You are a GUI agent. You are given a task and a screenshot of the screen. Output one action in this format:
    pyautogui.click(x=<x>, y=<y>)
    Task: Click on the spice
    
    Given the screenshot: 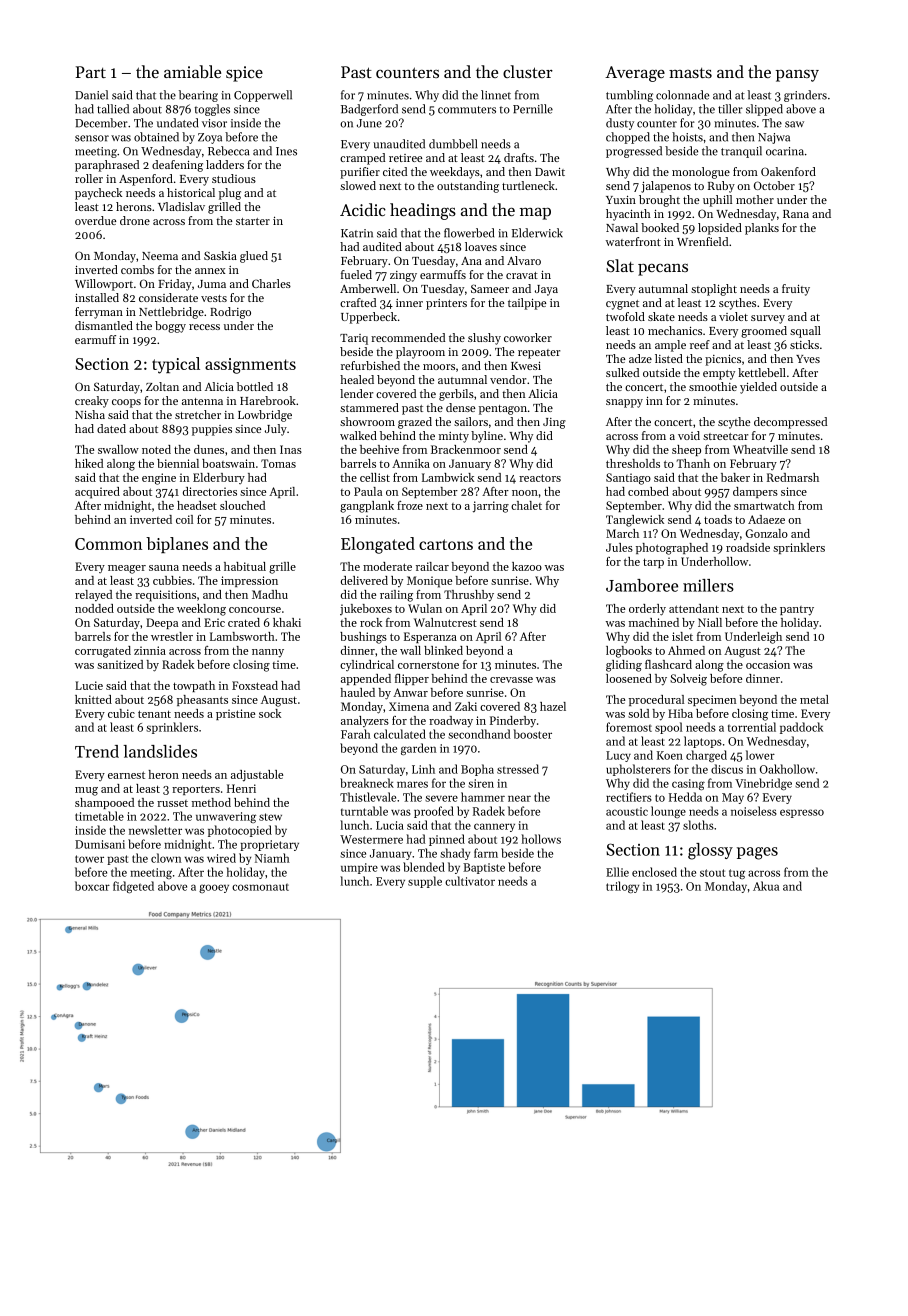 What is the action you would take?
    pyautogui.click(x=244, y=74)
